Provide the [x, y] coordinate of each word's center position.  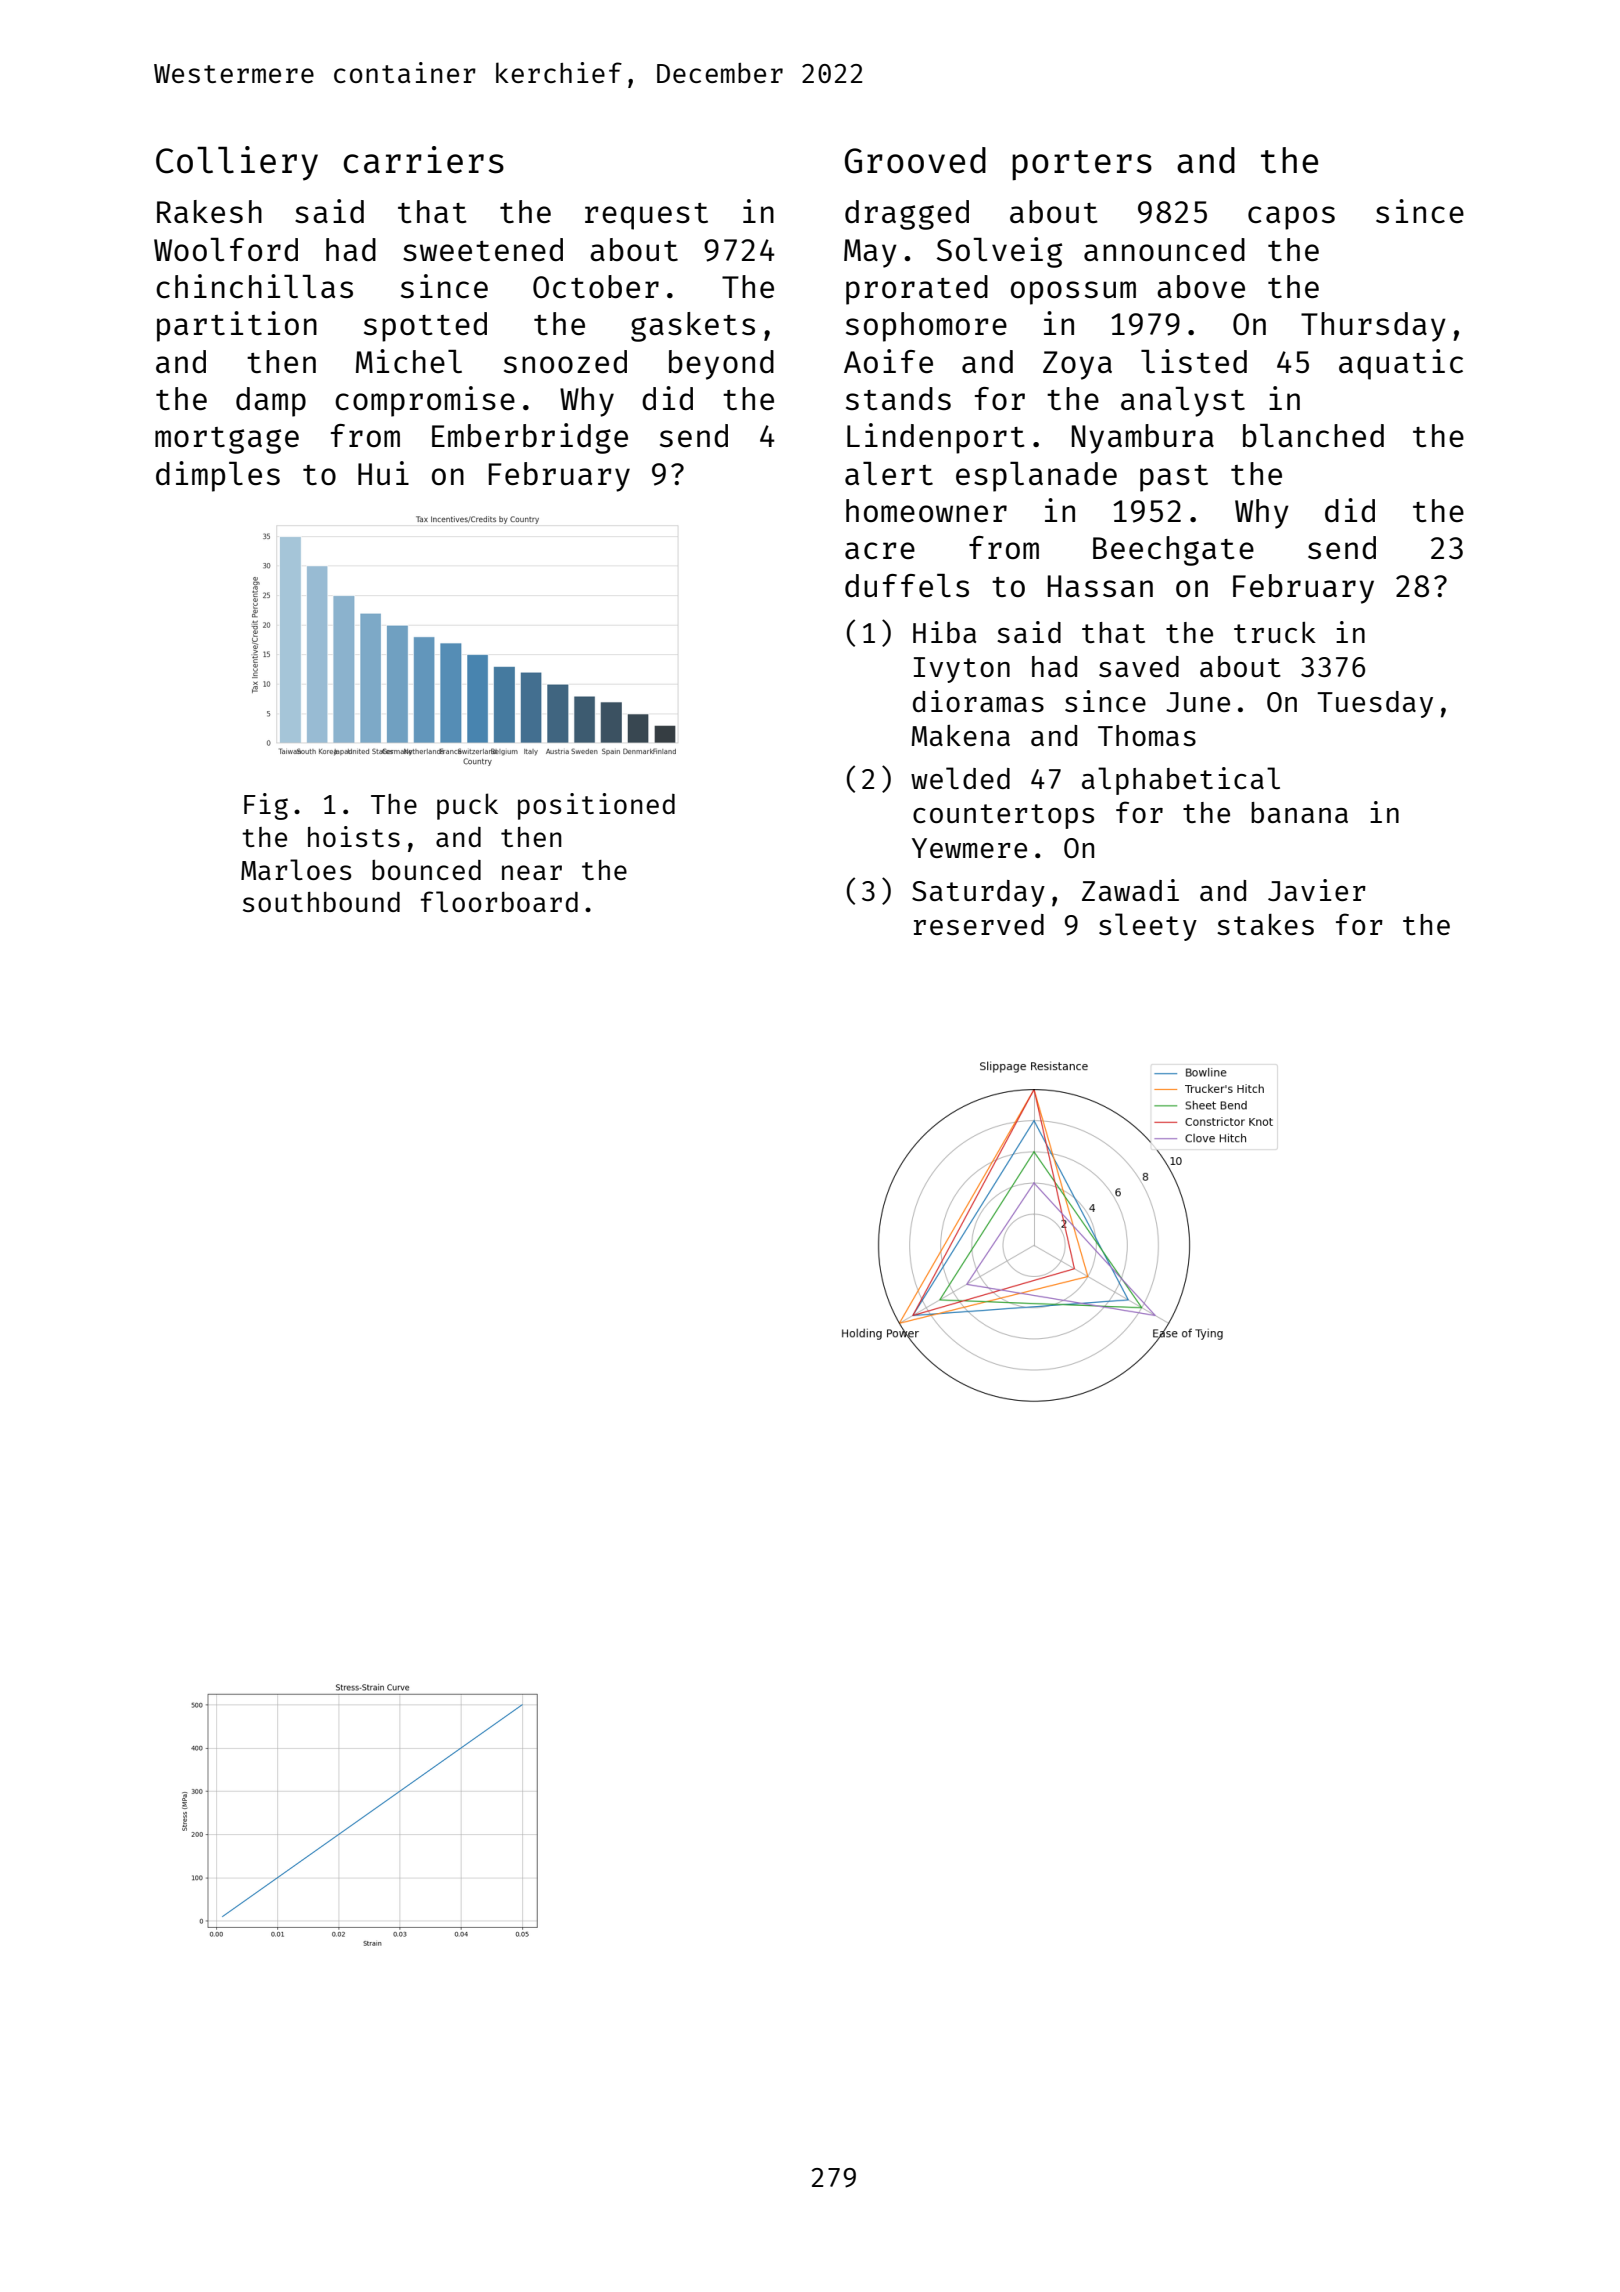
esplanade [1036, 477]
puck [467, 806]
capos [1291, 218]
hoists [354, 836]
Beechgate [1173, 551]
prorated [917, 290]
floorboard [499, 901]
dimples [218, 476]
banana [1299, 812]
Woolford [226, 250]
